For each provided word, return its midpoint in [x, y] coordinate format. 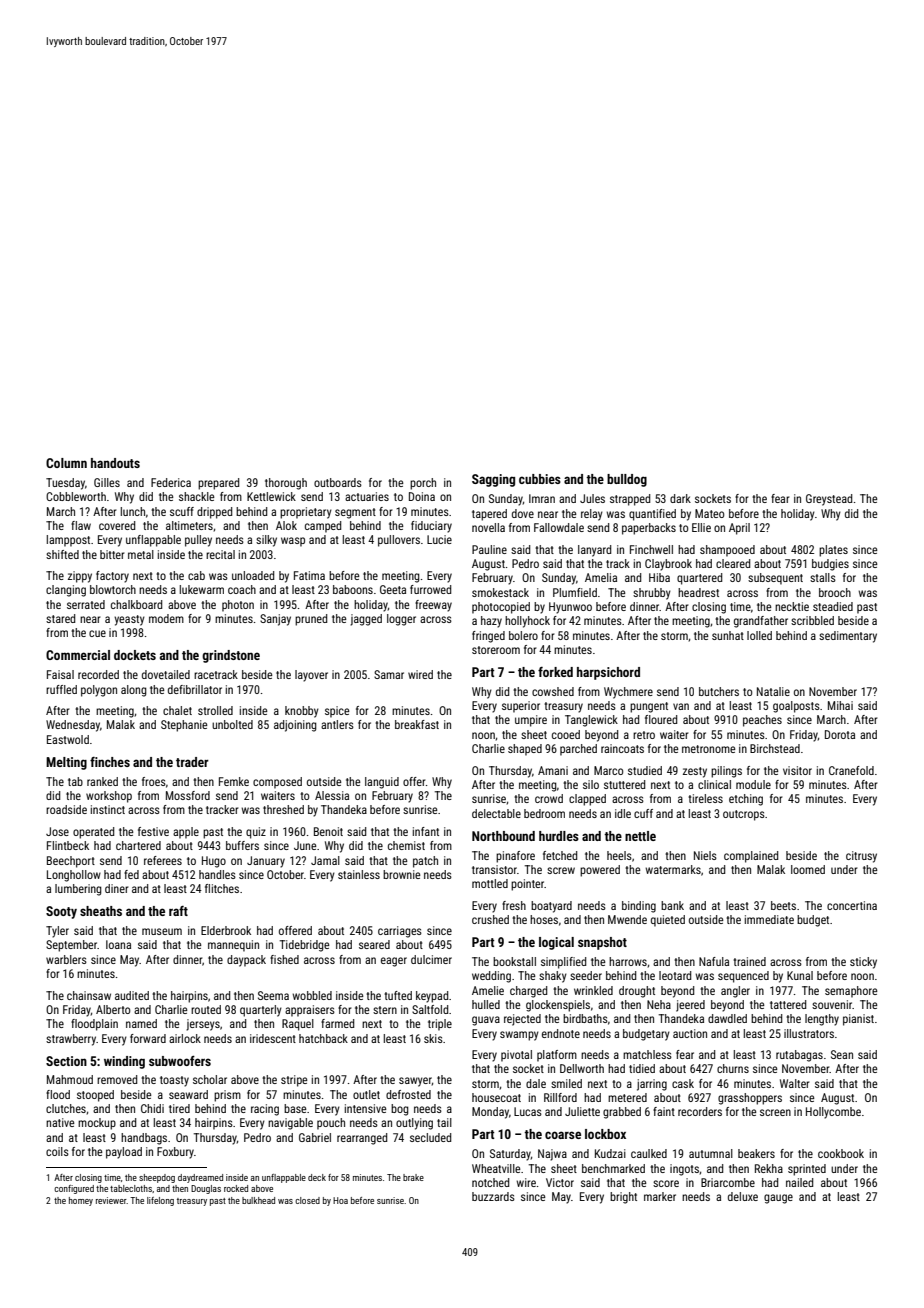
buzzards [493, 1196]
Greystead [829, 500]
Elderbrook [226, 930]
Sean [842, 1054]
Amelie [488, 990]
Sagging [493, 480]
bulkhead [258, 1200]
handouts [115, 463]
